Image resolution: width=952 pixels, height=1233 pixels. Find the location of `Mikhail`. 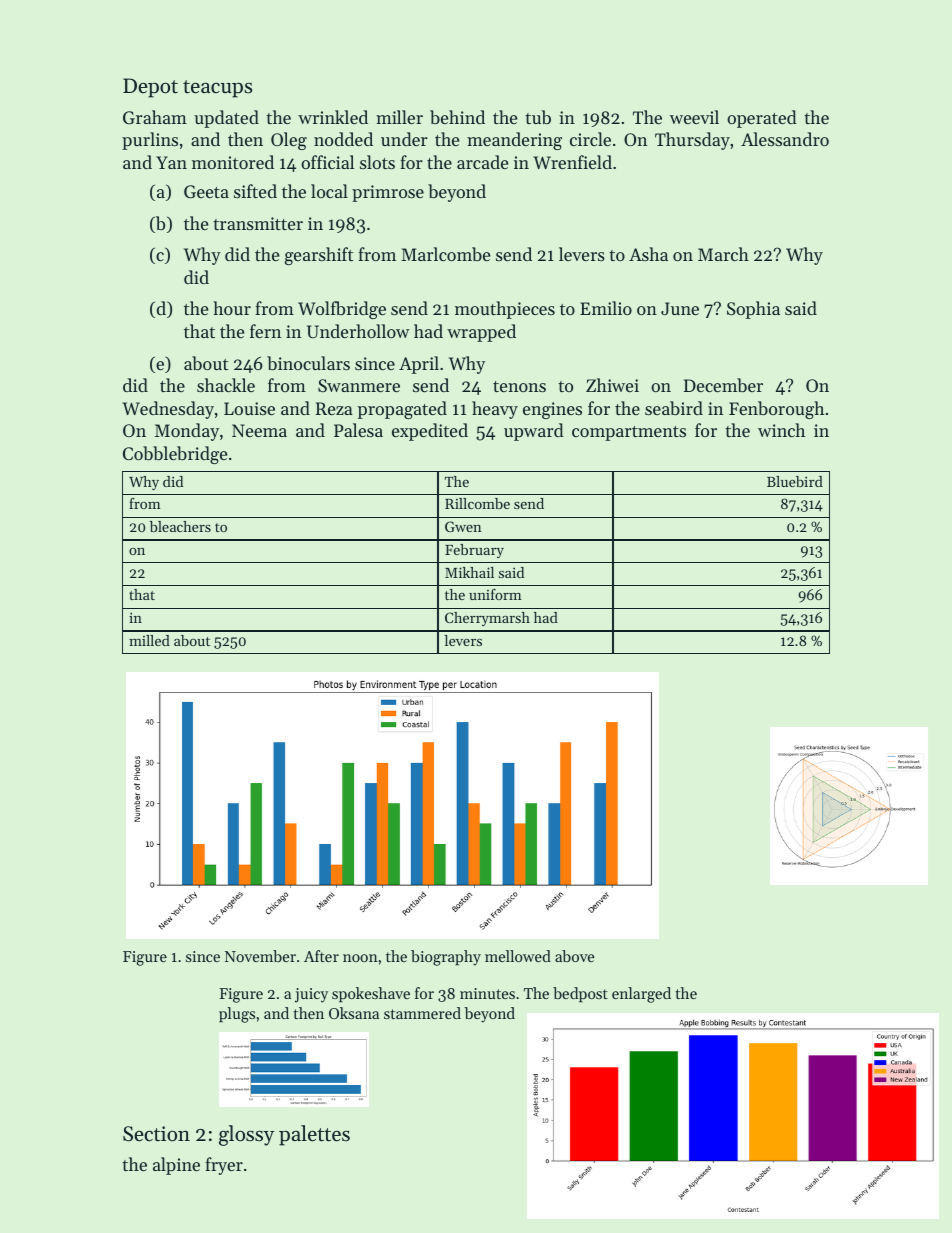

Mikhail is located at coordinates (469, 572).
